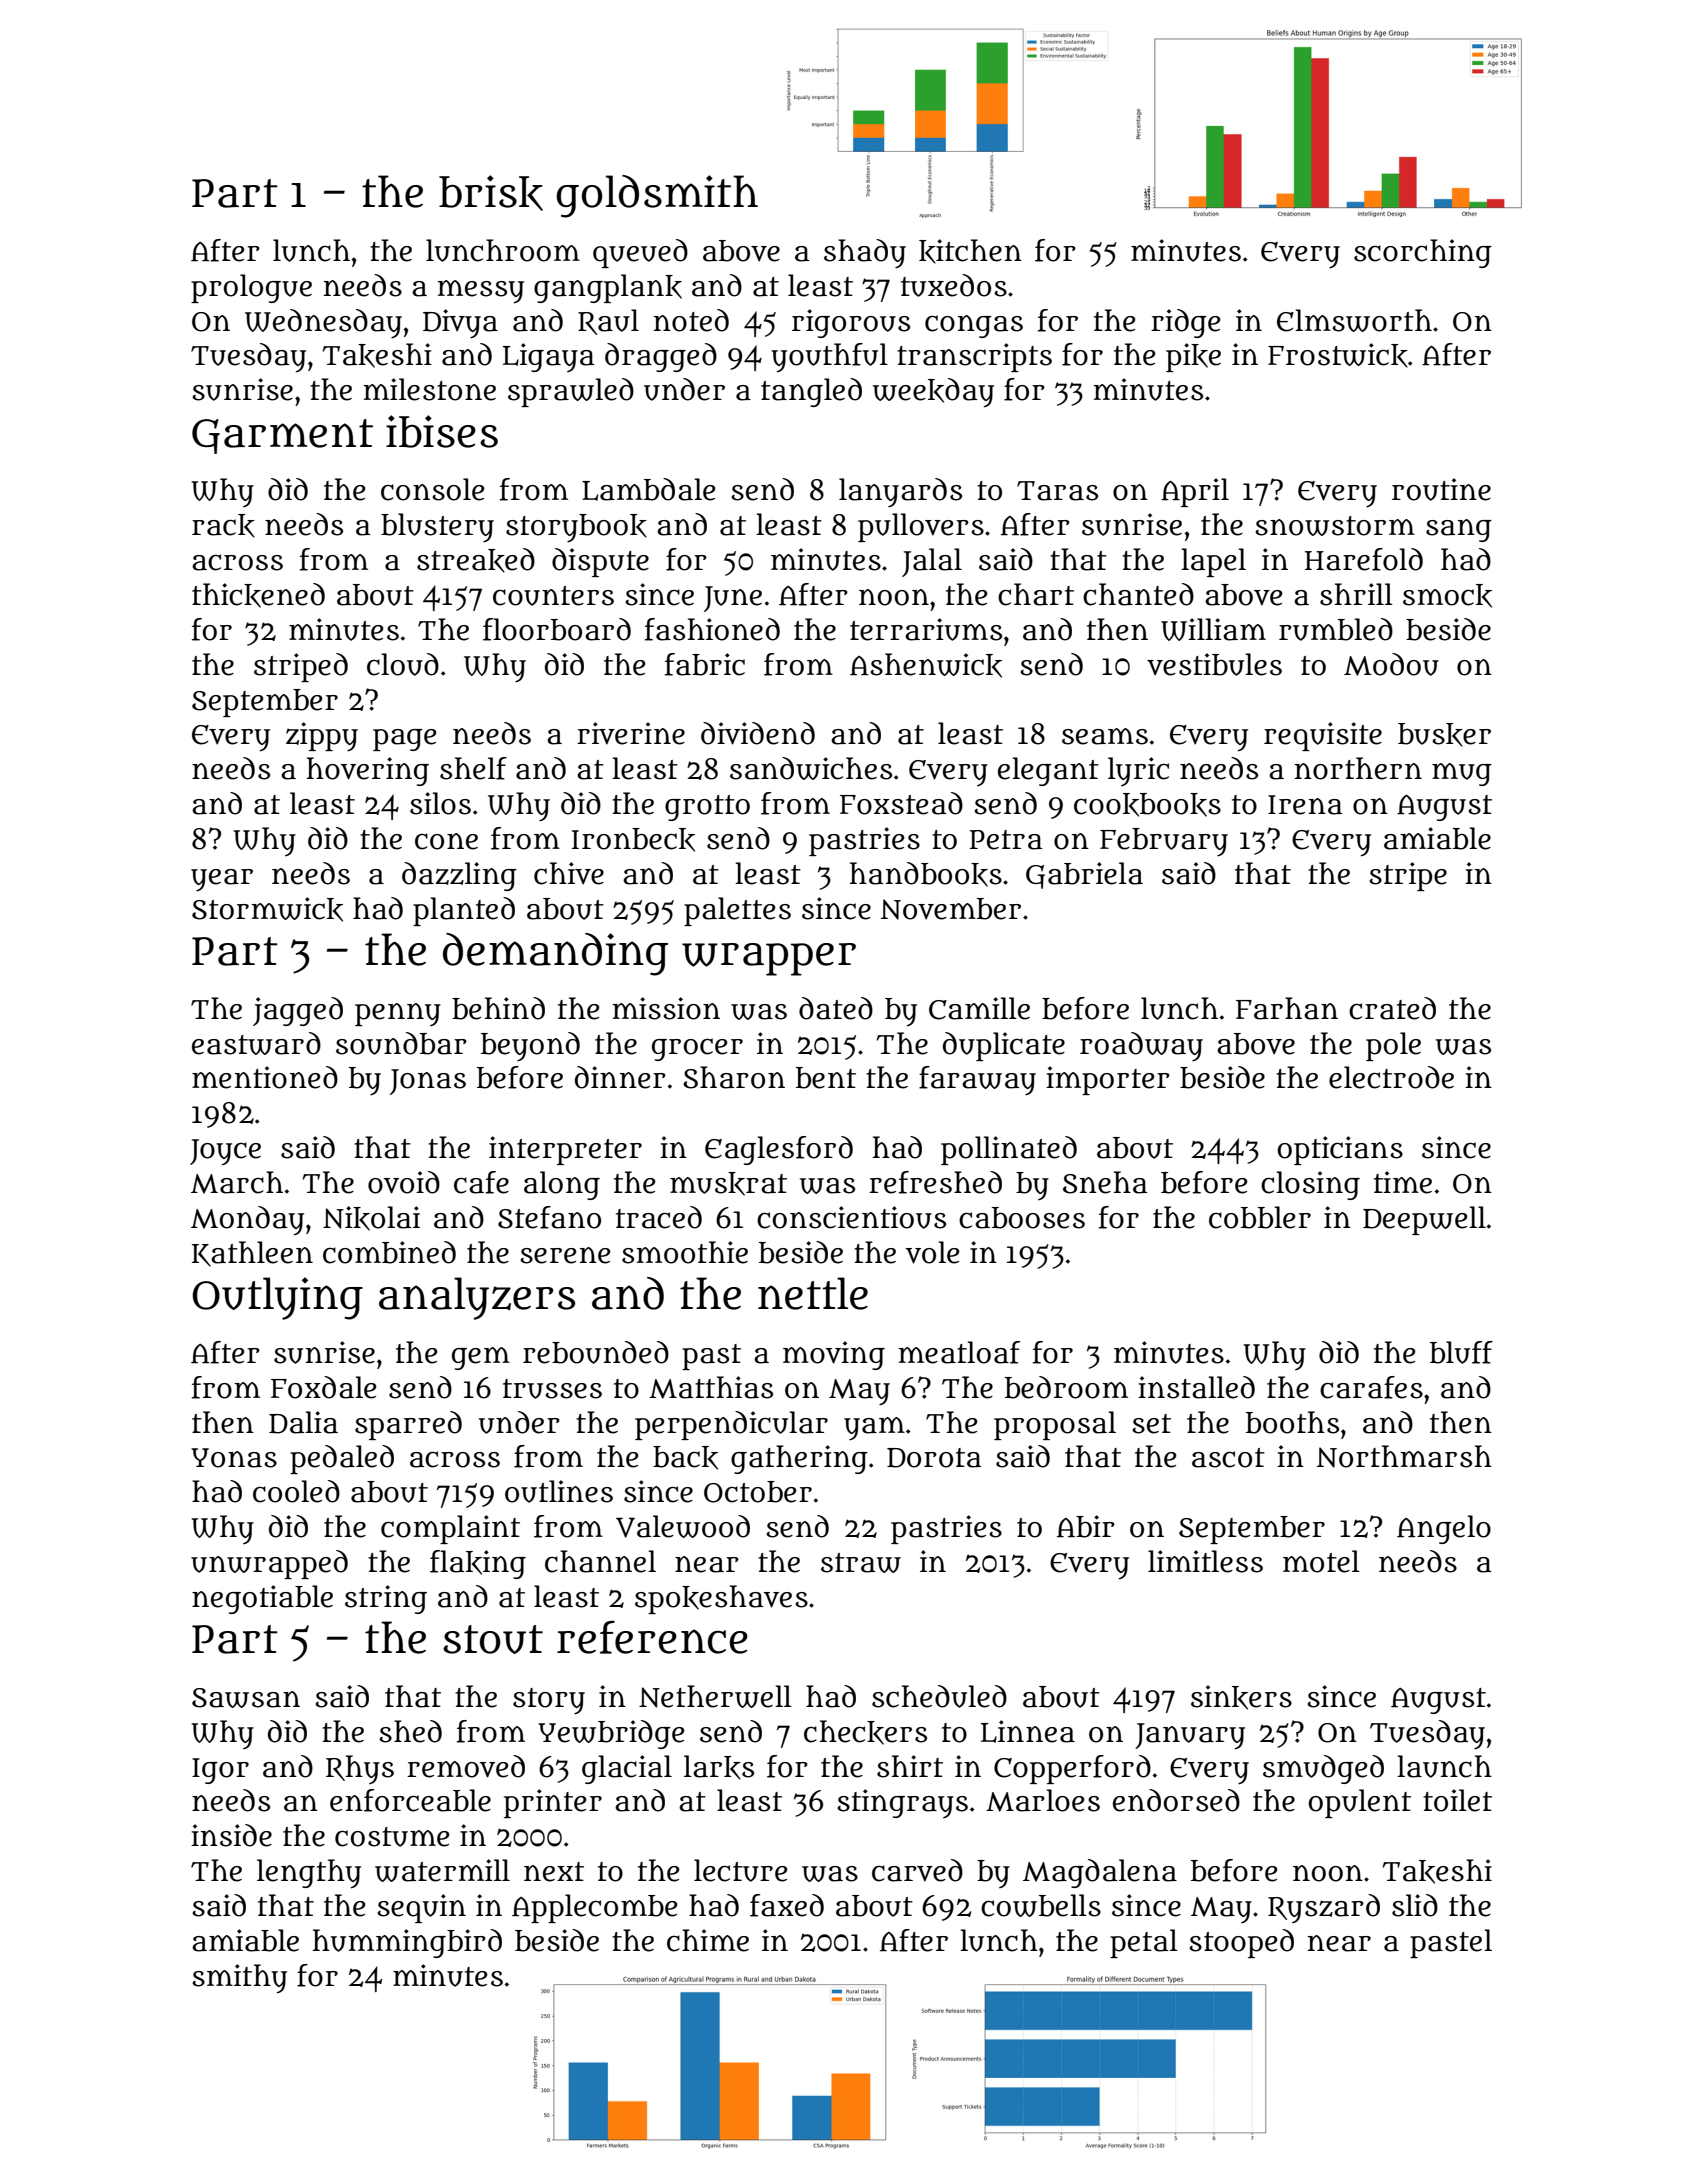 This screenshot has width=1683, height=2178. Describe the element at coordinates (491, 193) in the screenshot. I see `brisk` at that location.
